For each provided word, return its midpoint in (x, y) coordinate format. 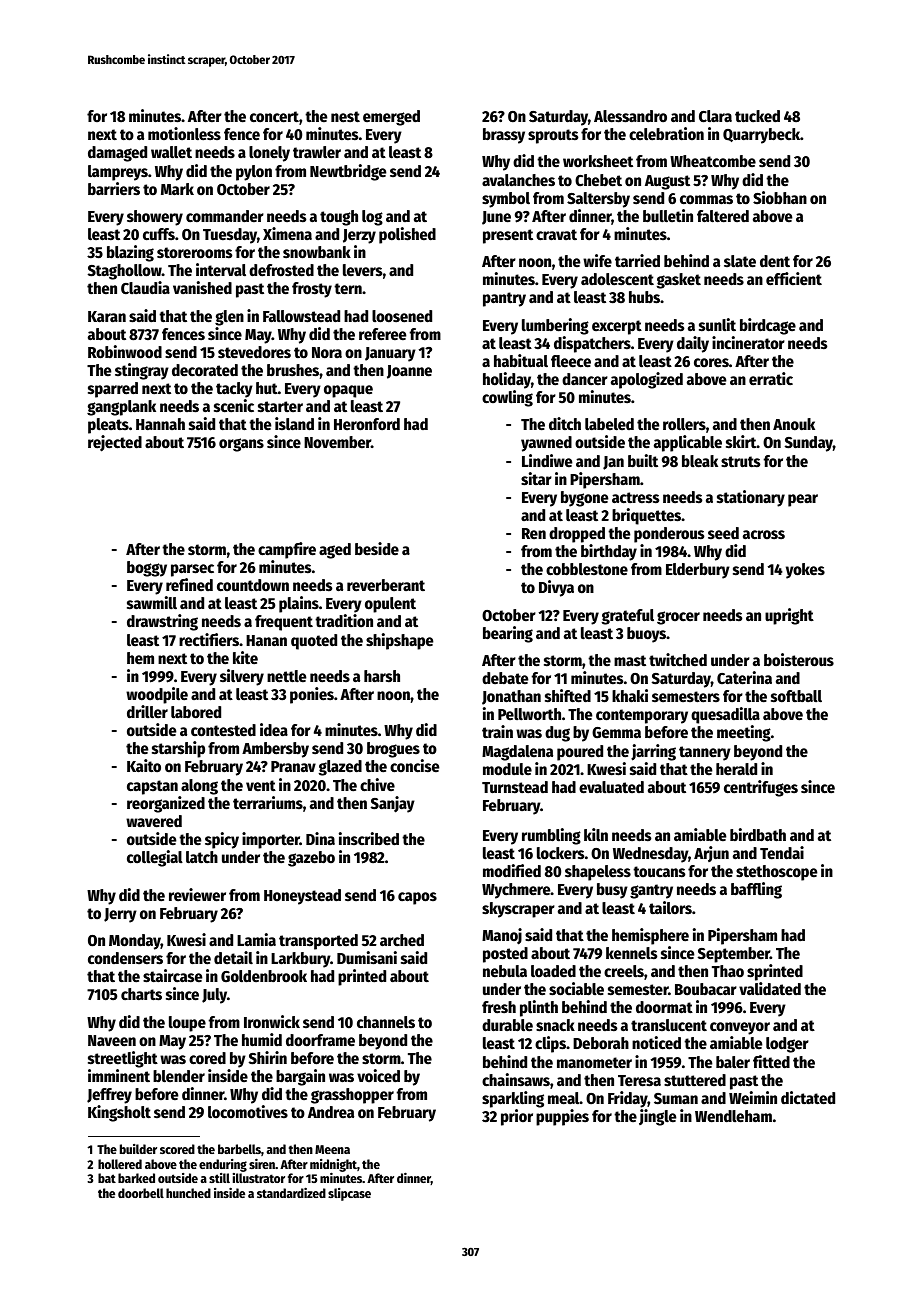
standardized (291, 1192)
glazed (340, 768)
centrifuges (761, 788)
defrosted (281, 270)
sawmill (152, 603)
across (764, 535)
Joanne (409, 372)
